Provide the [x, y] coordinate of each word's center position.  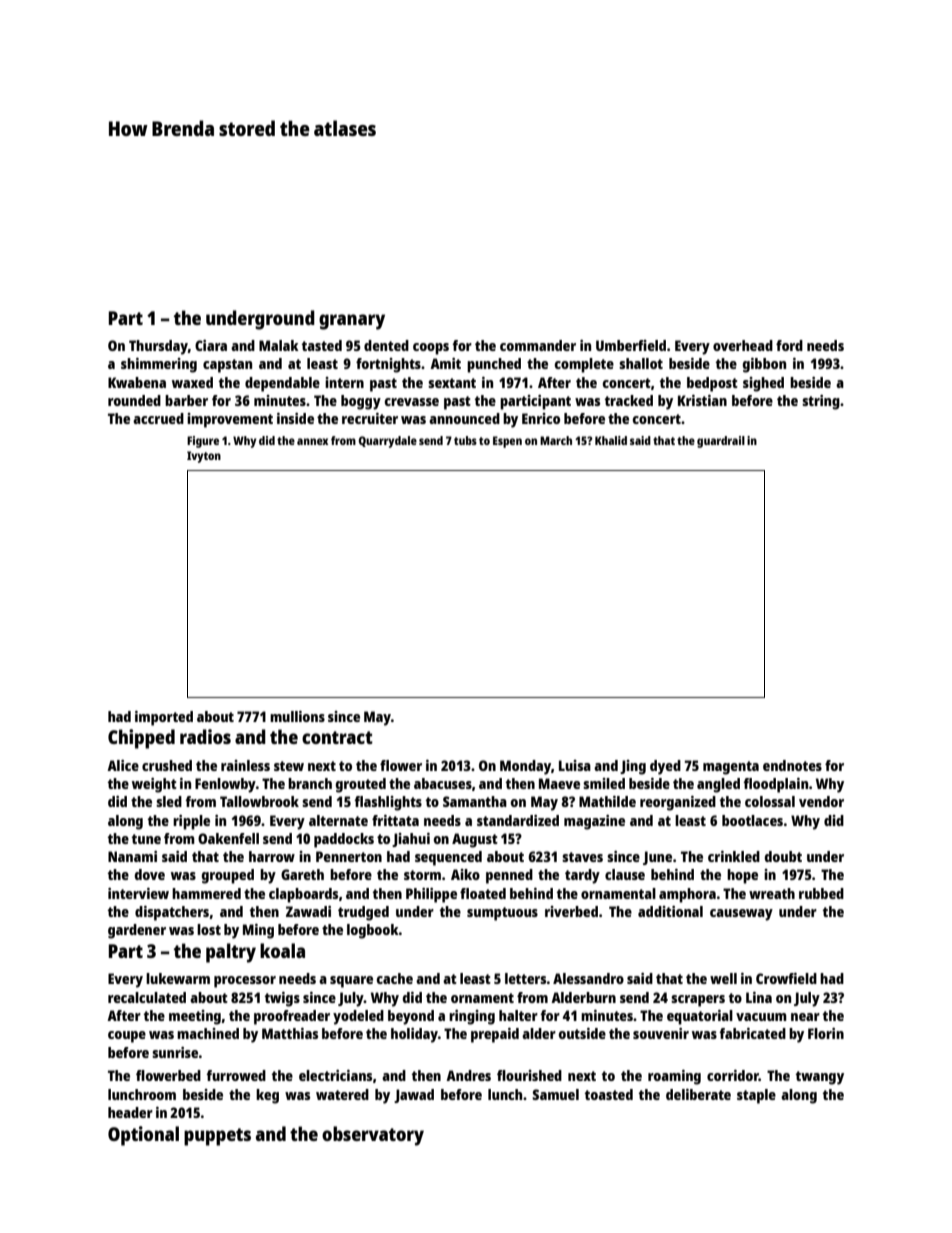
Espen [507, 442]
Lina [759, 997]
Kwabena [137, 382]
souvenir [661, 1033]
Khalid [611, 440]
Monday [525, 767]
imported [164, 718]
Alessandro [588, 978]
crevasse [412, 402]
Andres [468, 1075]
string [821, 402]
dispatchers [172, 913]
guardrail [721, 442]
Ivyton [204, 457]
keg [267, 1096]
